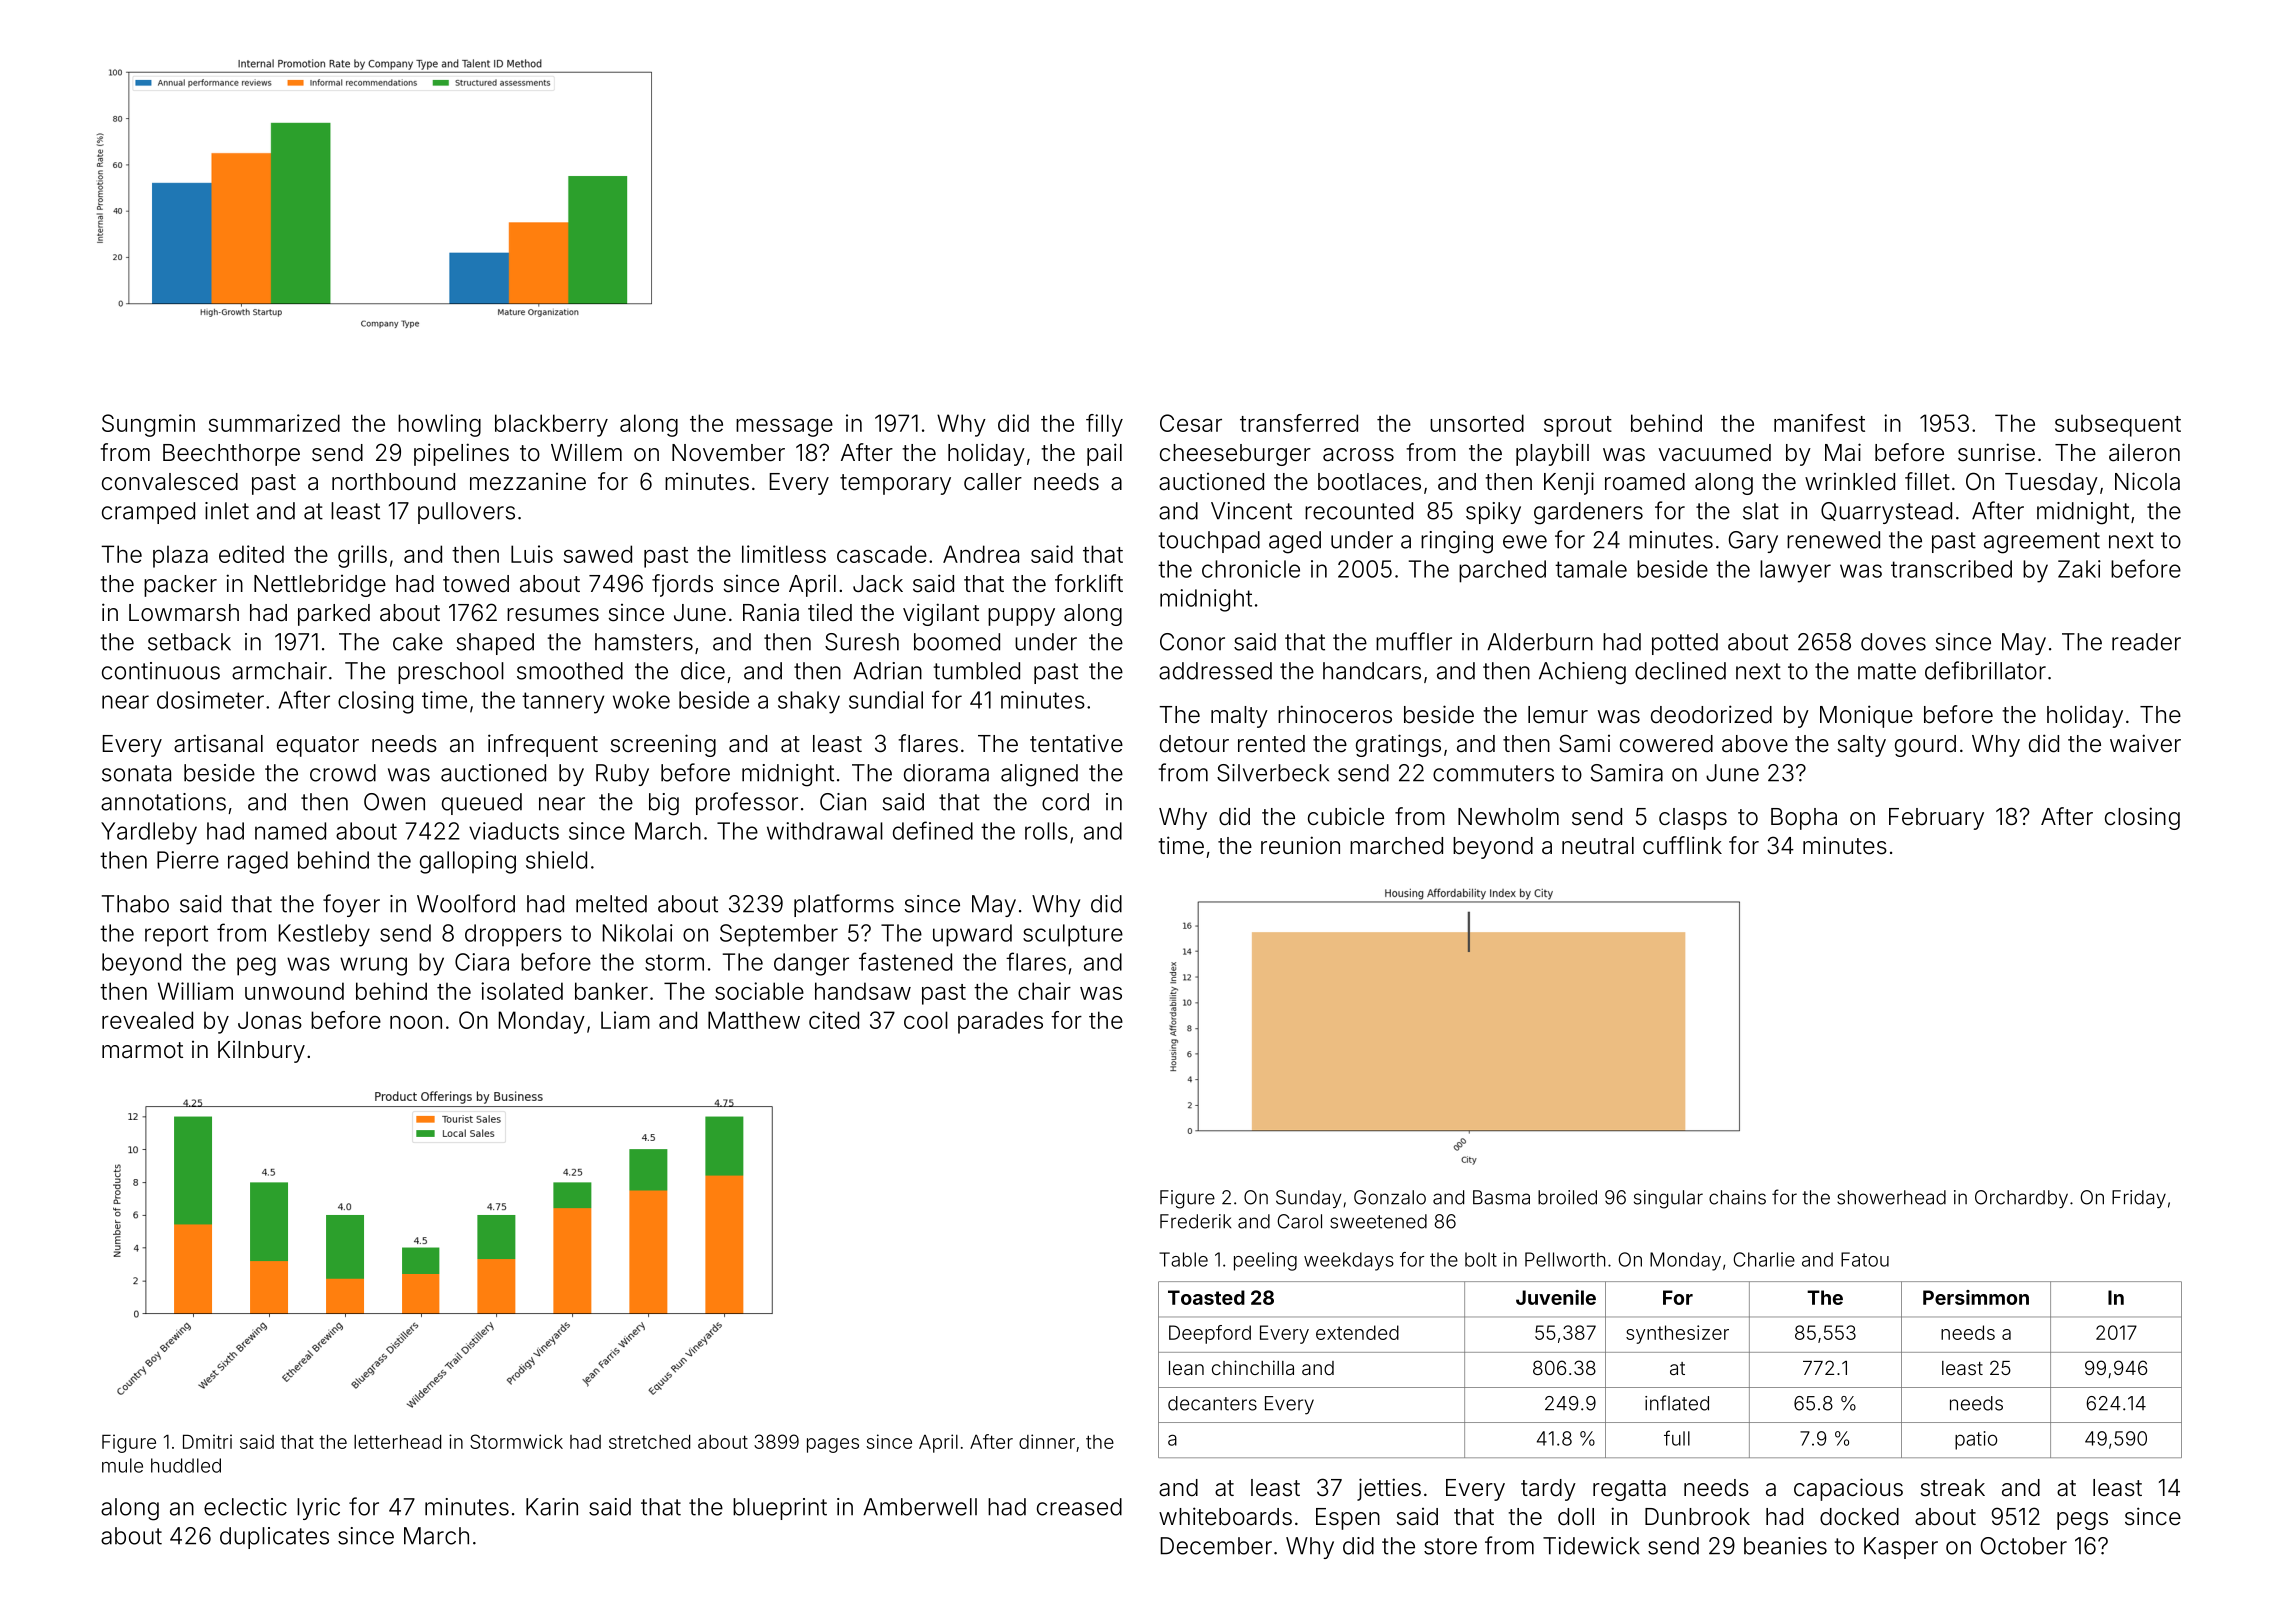 This screenshot has height=1614, width=2282. I want to click on mule, so click(122, 1465).
